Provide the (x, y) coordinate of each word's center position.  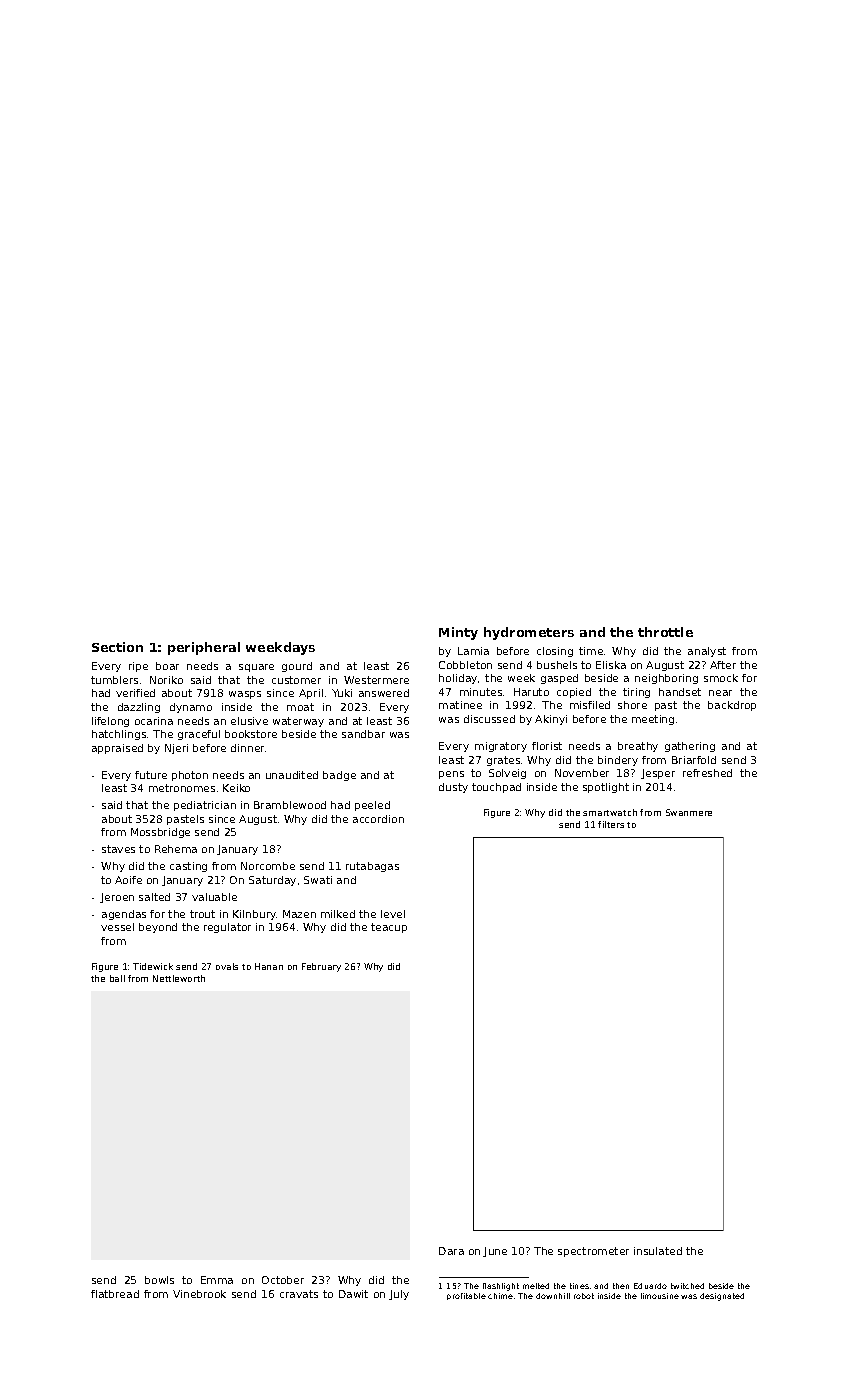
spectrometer (593, 1252)
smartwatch (610, 812)
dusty (453, 788)
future (151, 775)
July (399, 1295)
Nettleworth (179, 978)
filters (611, 824)
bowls (159, 1280)
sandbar (363, 734)
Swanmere (689, 812)
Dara (451, 1251)
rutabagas (372, 867)
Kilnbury (254, 915)
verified (135, 693)
